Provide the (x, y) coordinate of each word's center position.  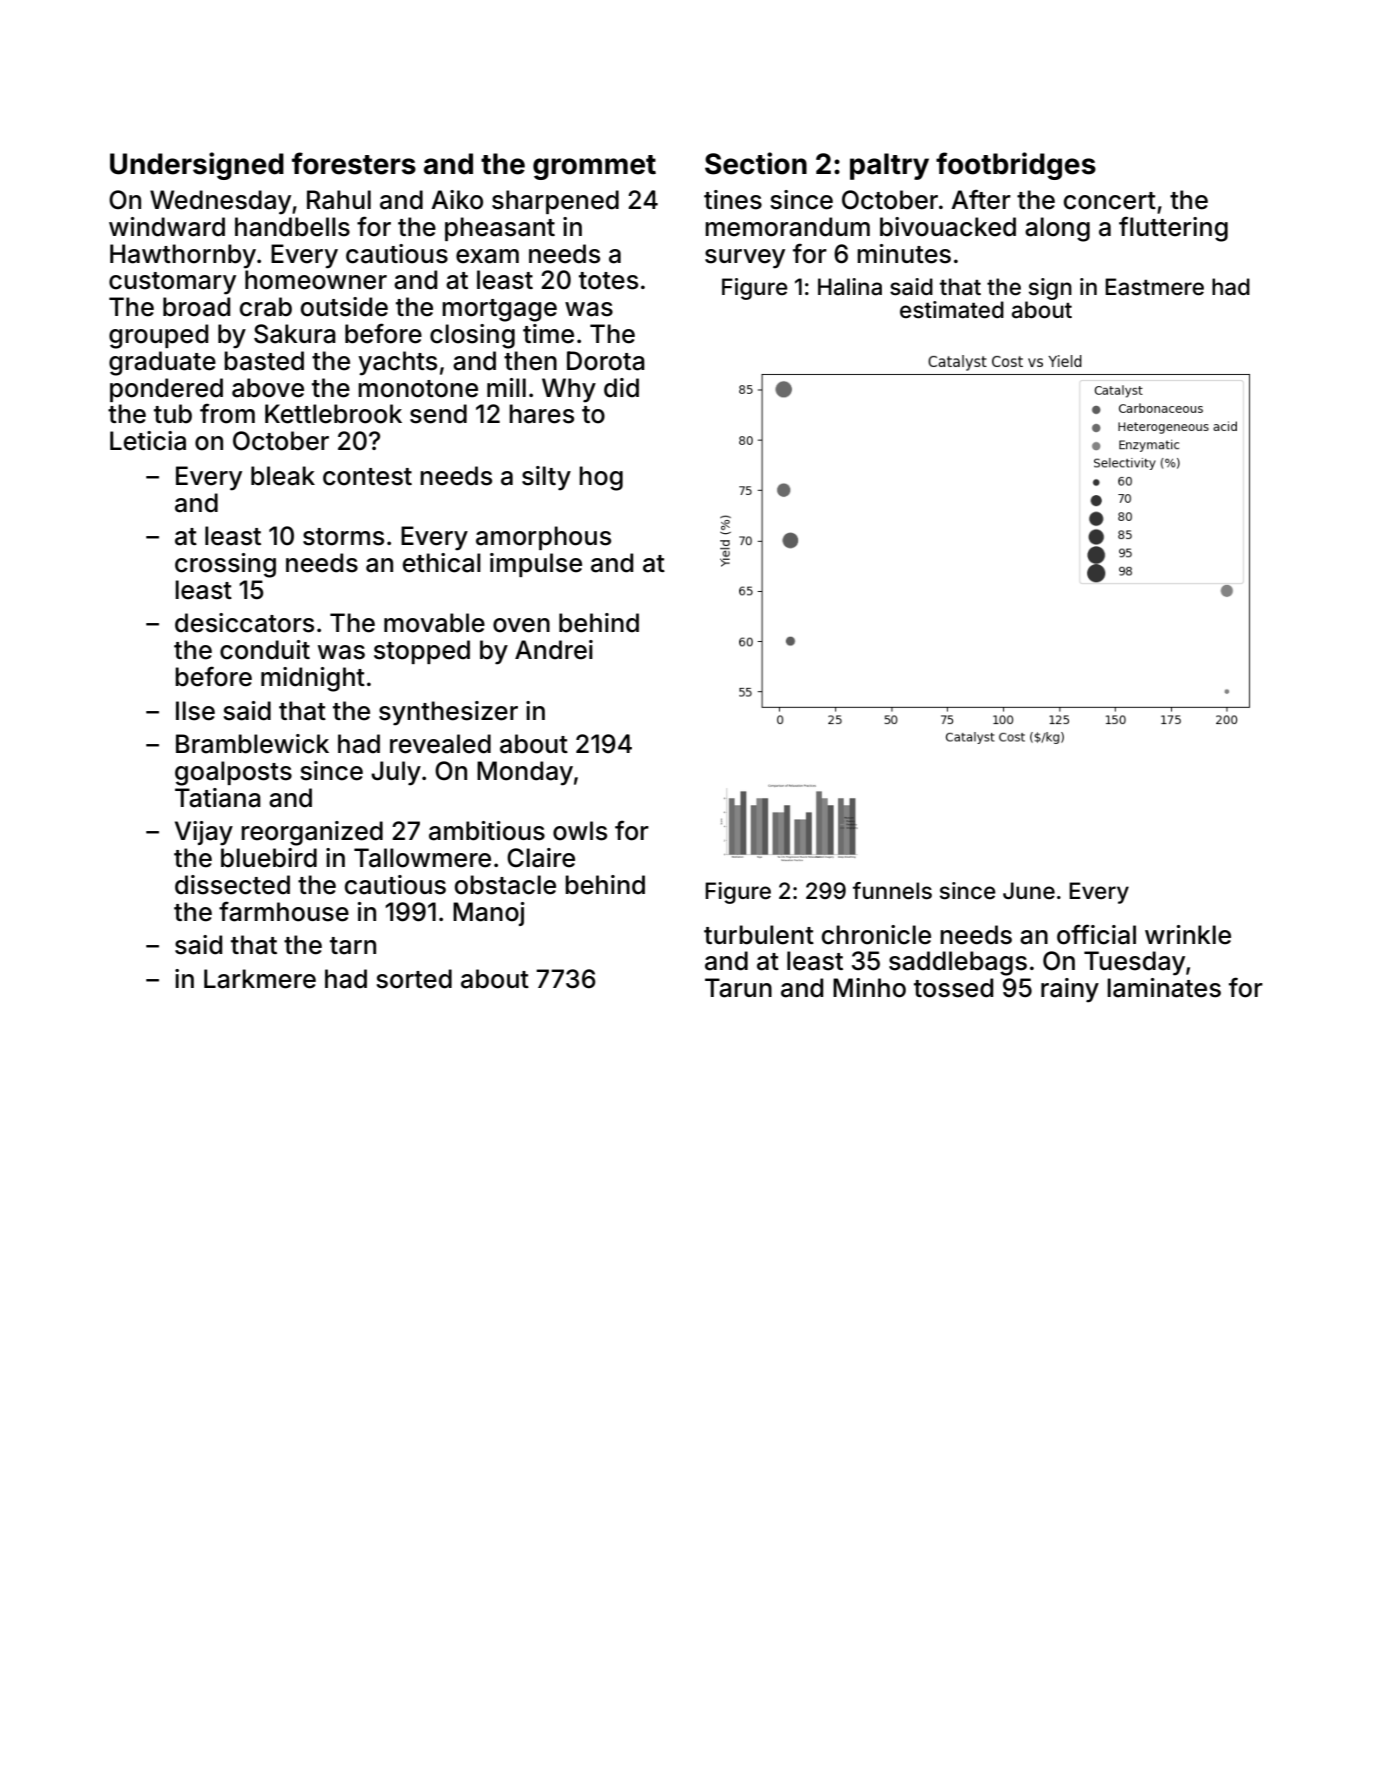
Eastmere (1154, 287)
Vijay (204, 833)
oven (521, 625)
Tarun (738, 988)
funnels (892, 891)
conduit (265, 650)
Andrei (554, 650)
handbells (292, 227)
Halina (850, 287)
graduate (162, 363)
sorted (414, 979)
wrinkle (1188, 935)
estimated (952, 310)
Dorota (606, 361)
